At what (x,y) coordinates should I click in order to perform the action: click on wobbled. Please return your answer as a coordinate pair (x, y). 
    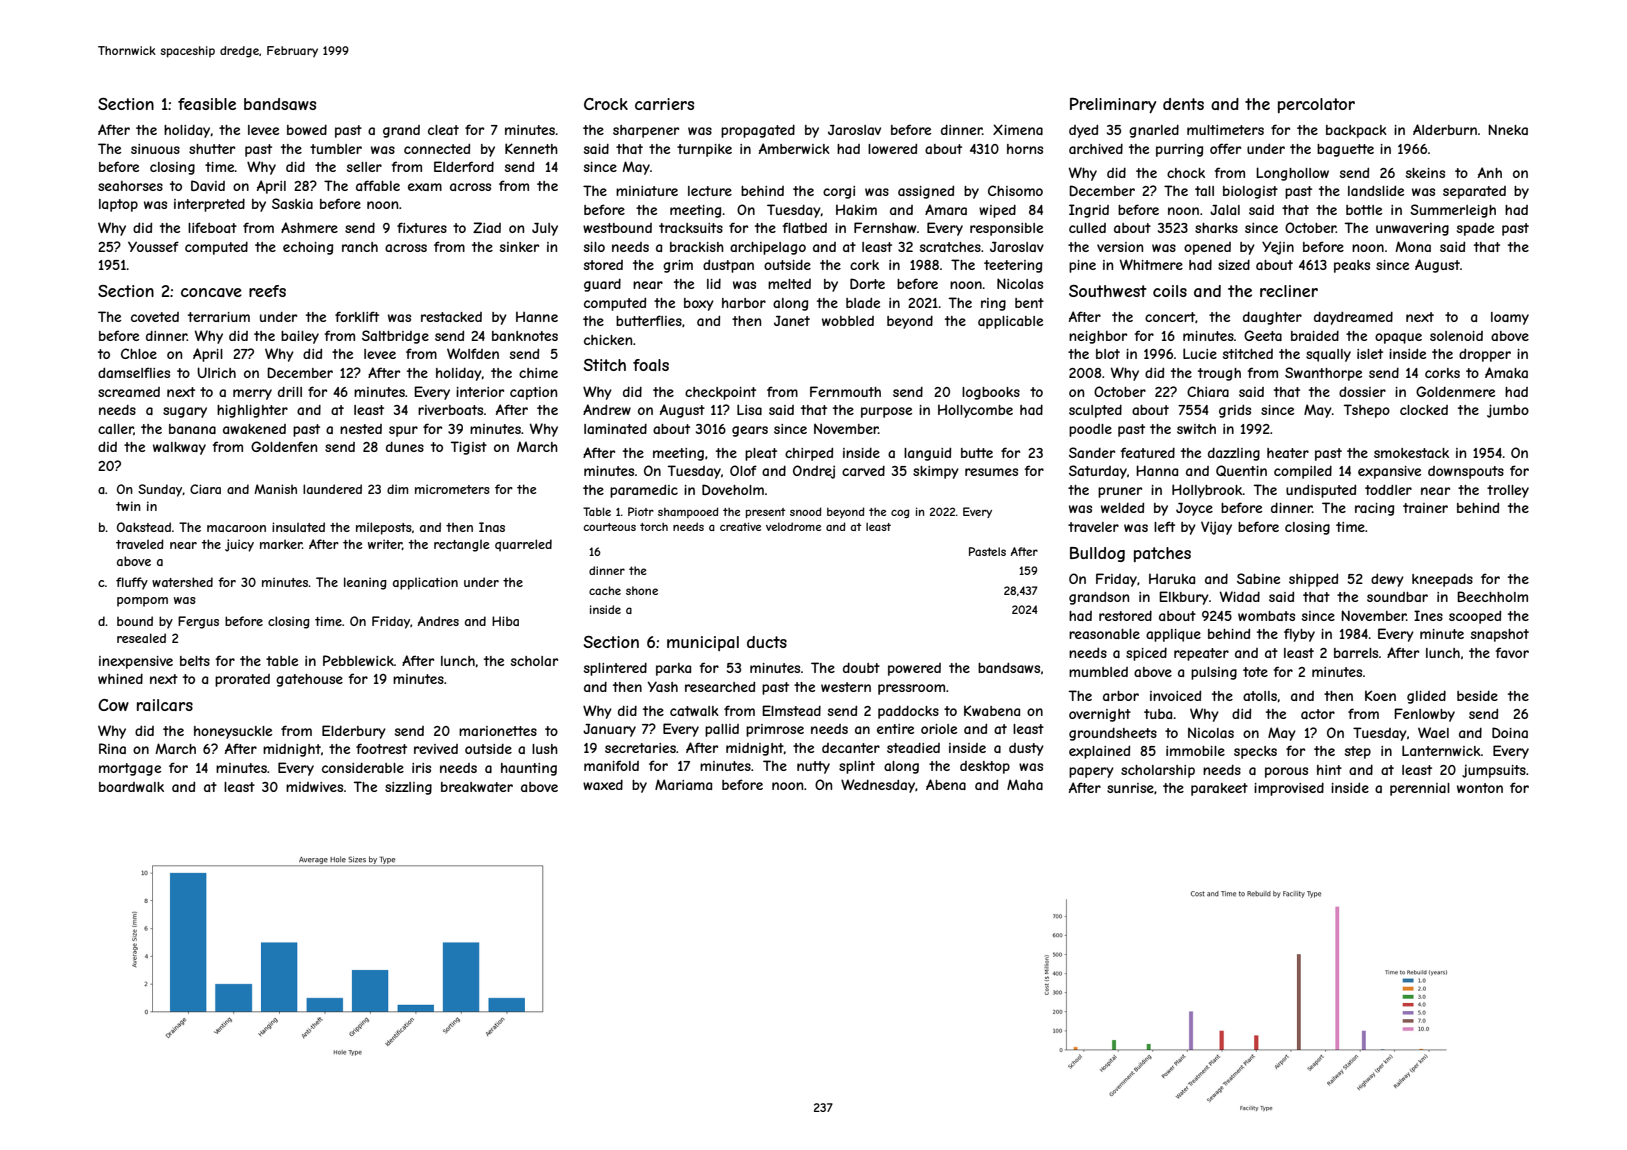
    Looking at the image, I should click on (848, 321).
